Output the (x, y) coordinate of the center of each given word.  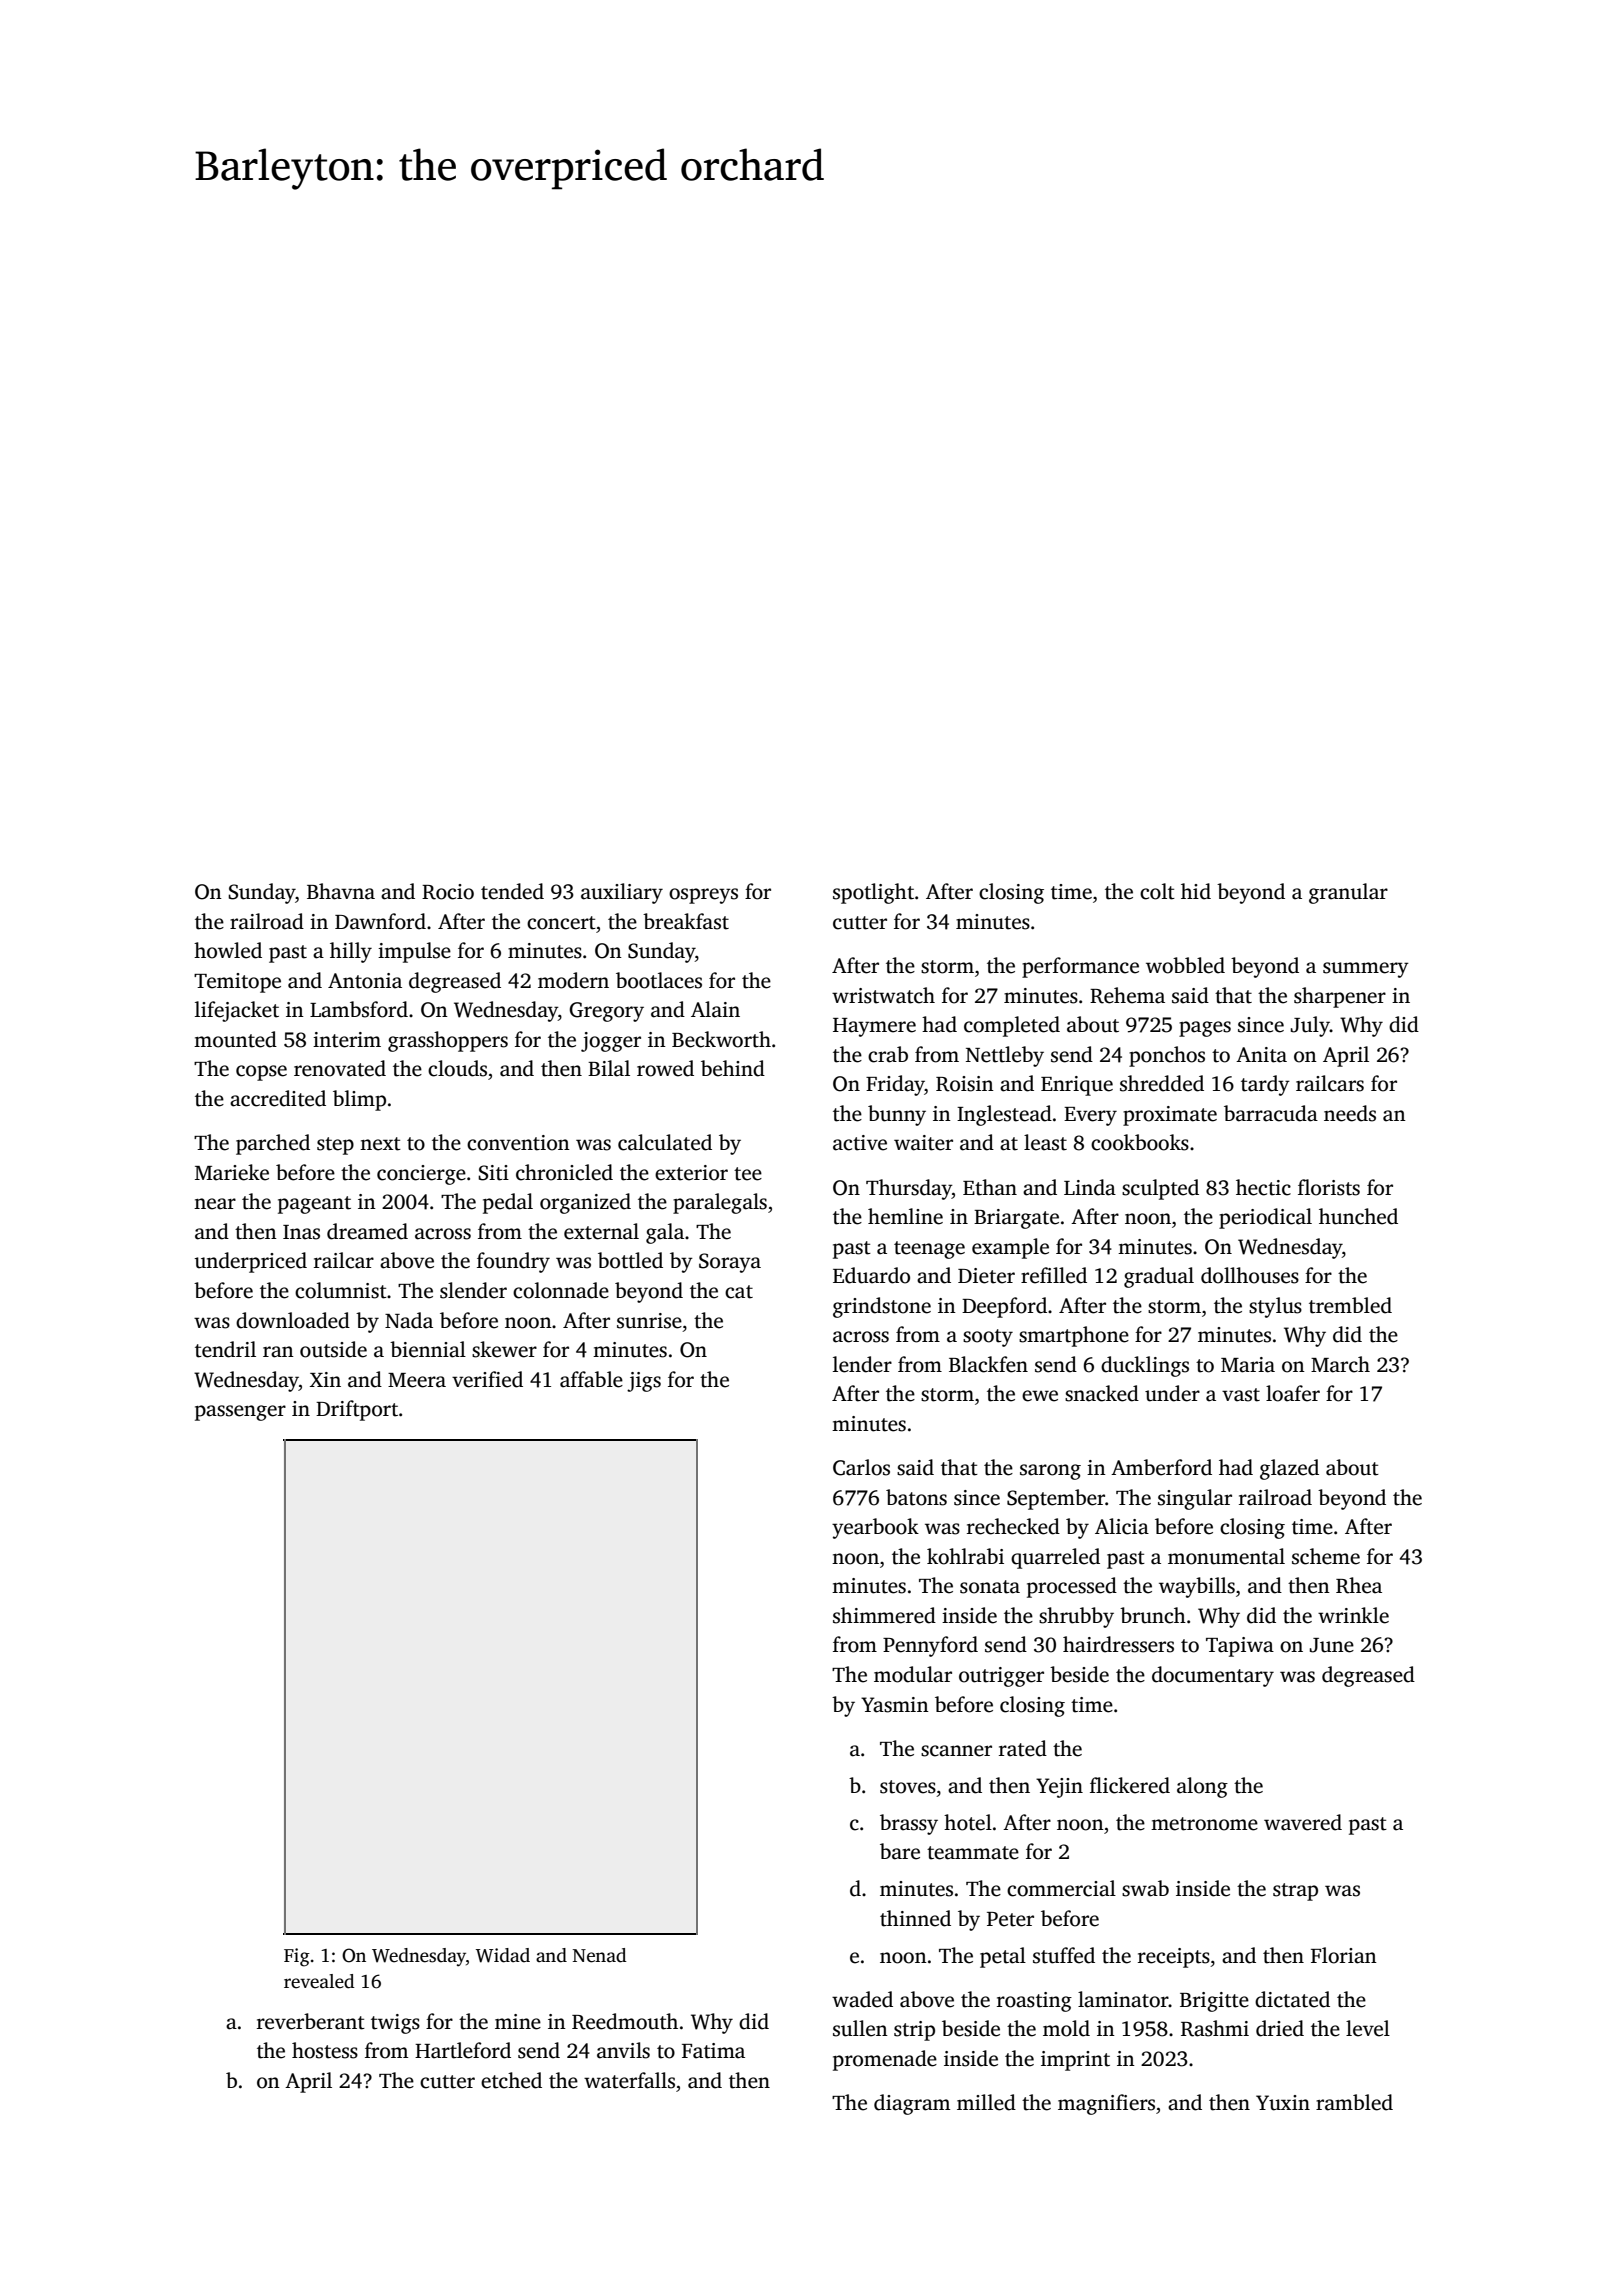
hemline (905, 1216)
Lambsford (359, 1009)
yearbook (875, 1528)
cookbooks (1140, 1142)
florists (1329, 1187)
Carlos (861, 1467)
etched (511, 2080)
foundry (513, 1262)
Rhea (1359, 1585)
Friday (895, 1085)
